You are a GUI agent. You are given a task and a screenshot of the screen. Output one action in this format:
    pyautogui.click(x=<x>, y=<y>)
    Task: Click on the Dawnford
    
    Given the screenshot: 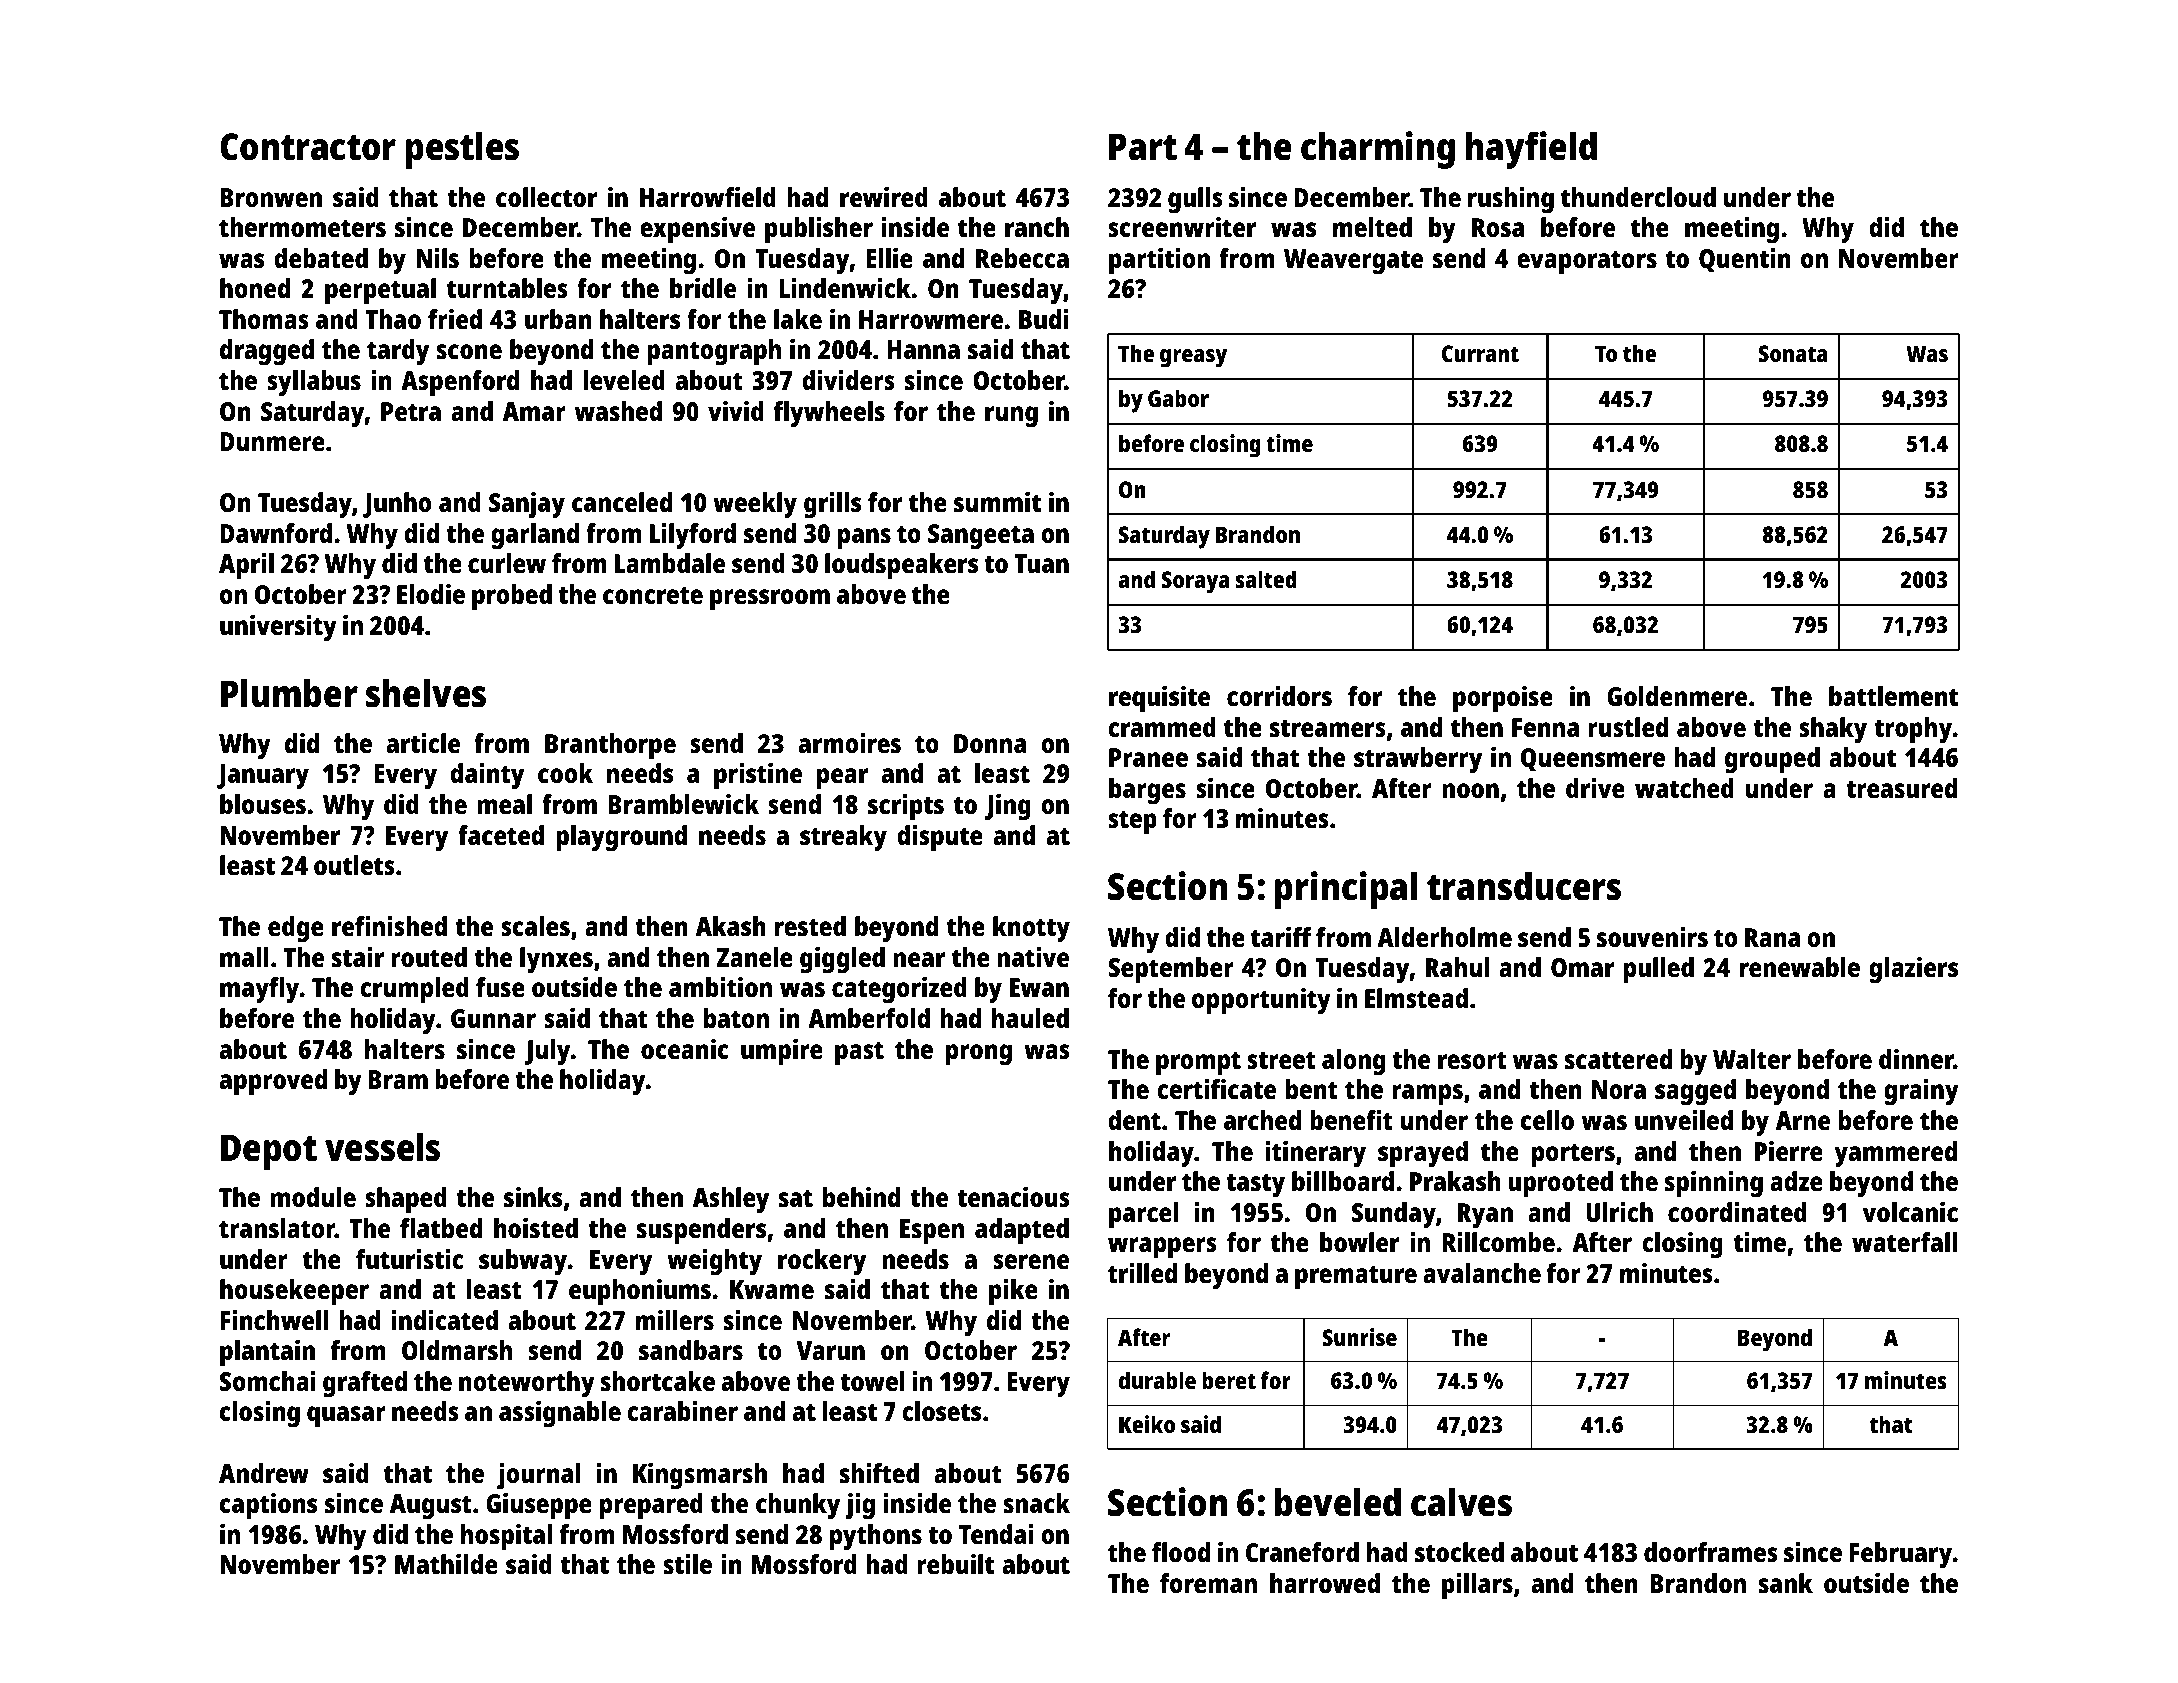 What is the action you would take?
    pyautogui.click(x=276, y=533)
